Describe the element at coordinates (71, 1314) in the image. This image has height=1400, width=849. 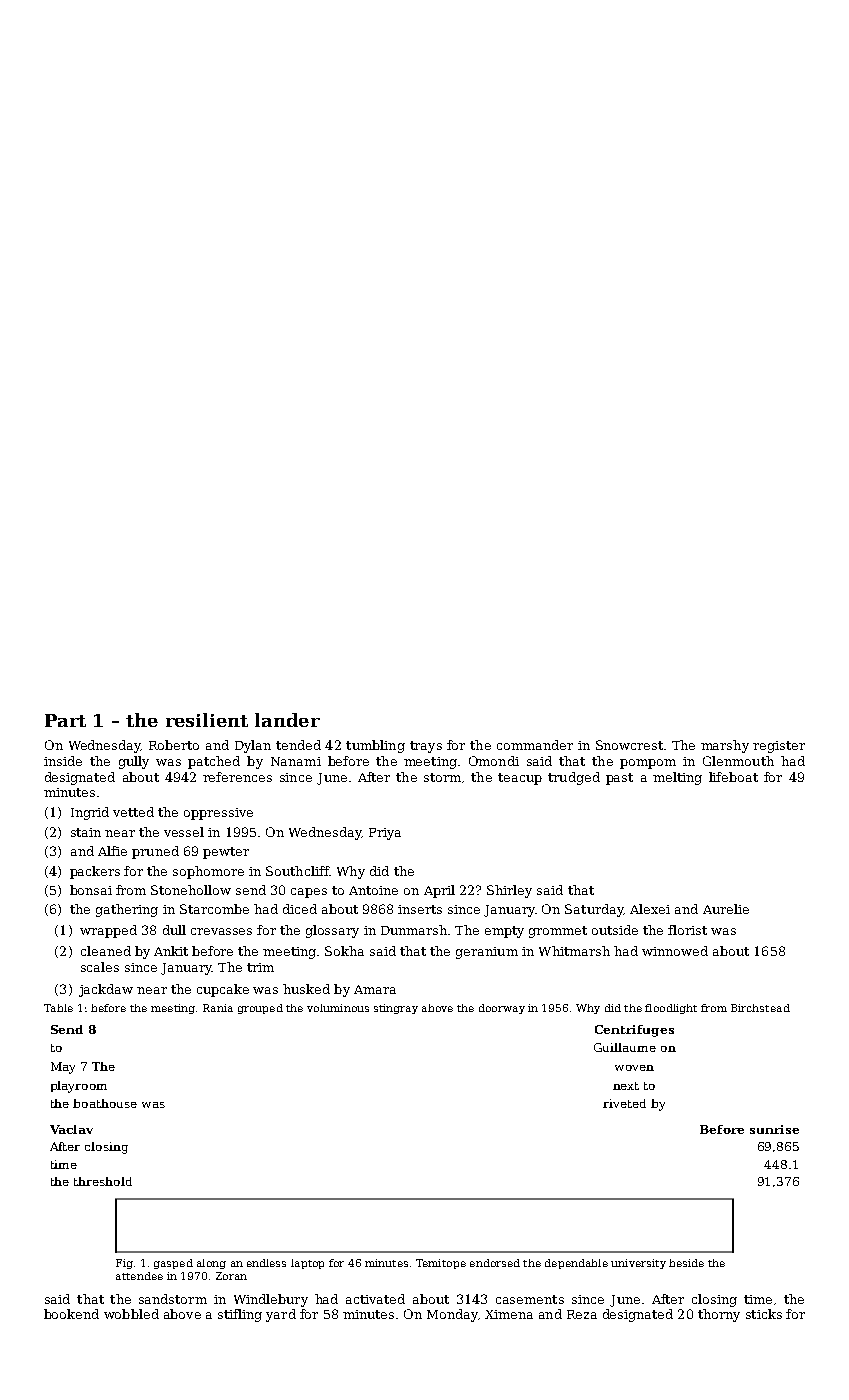
I see `bookend` at that location.
